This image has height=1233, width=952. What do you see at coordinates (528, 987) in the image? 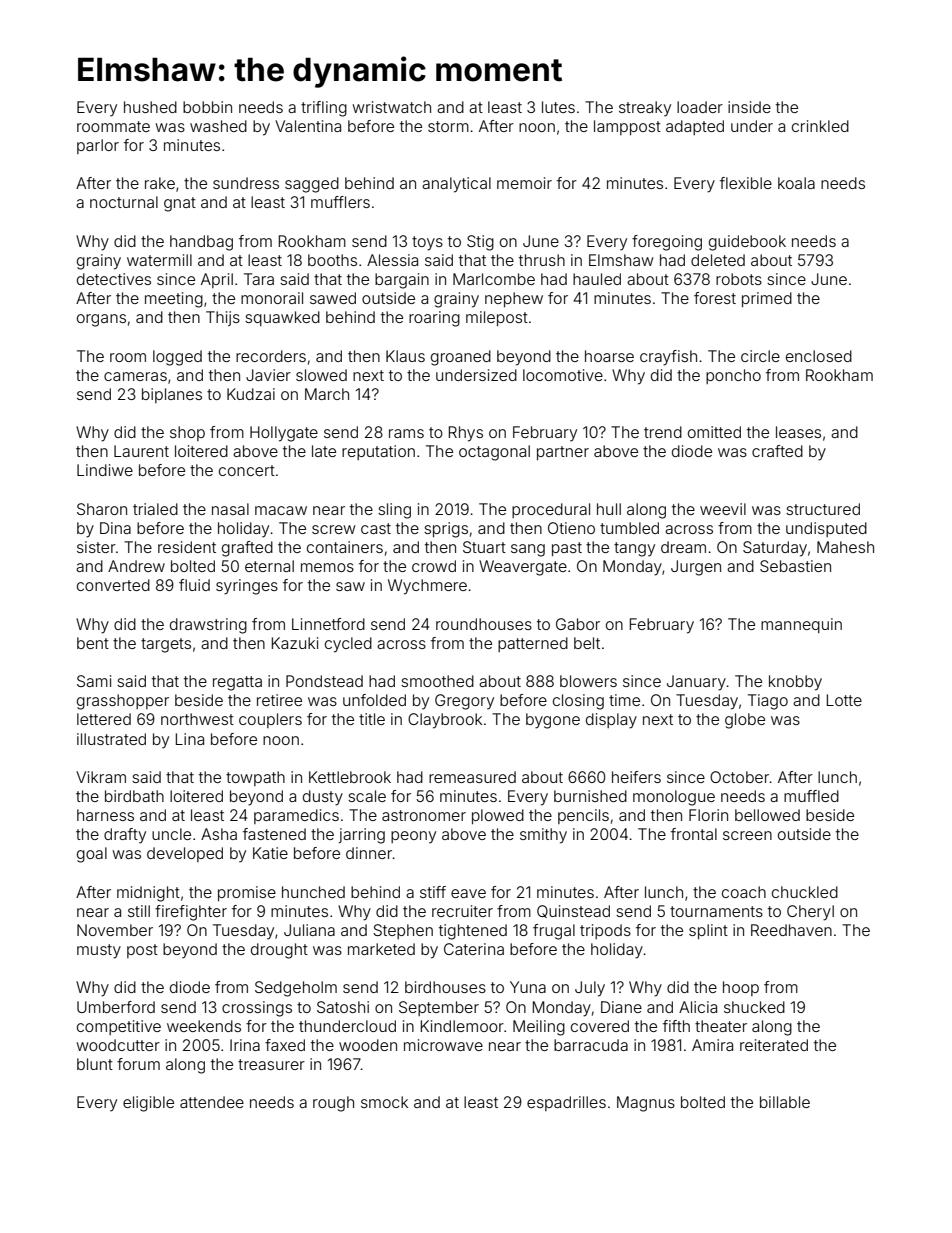
I see `Yuna` at bounding box center [528, 987].
